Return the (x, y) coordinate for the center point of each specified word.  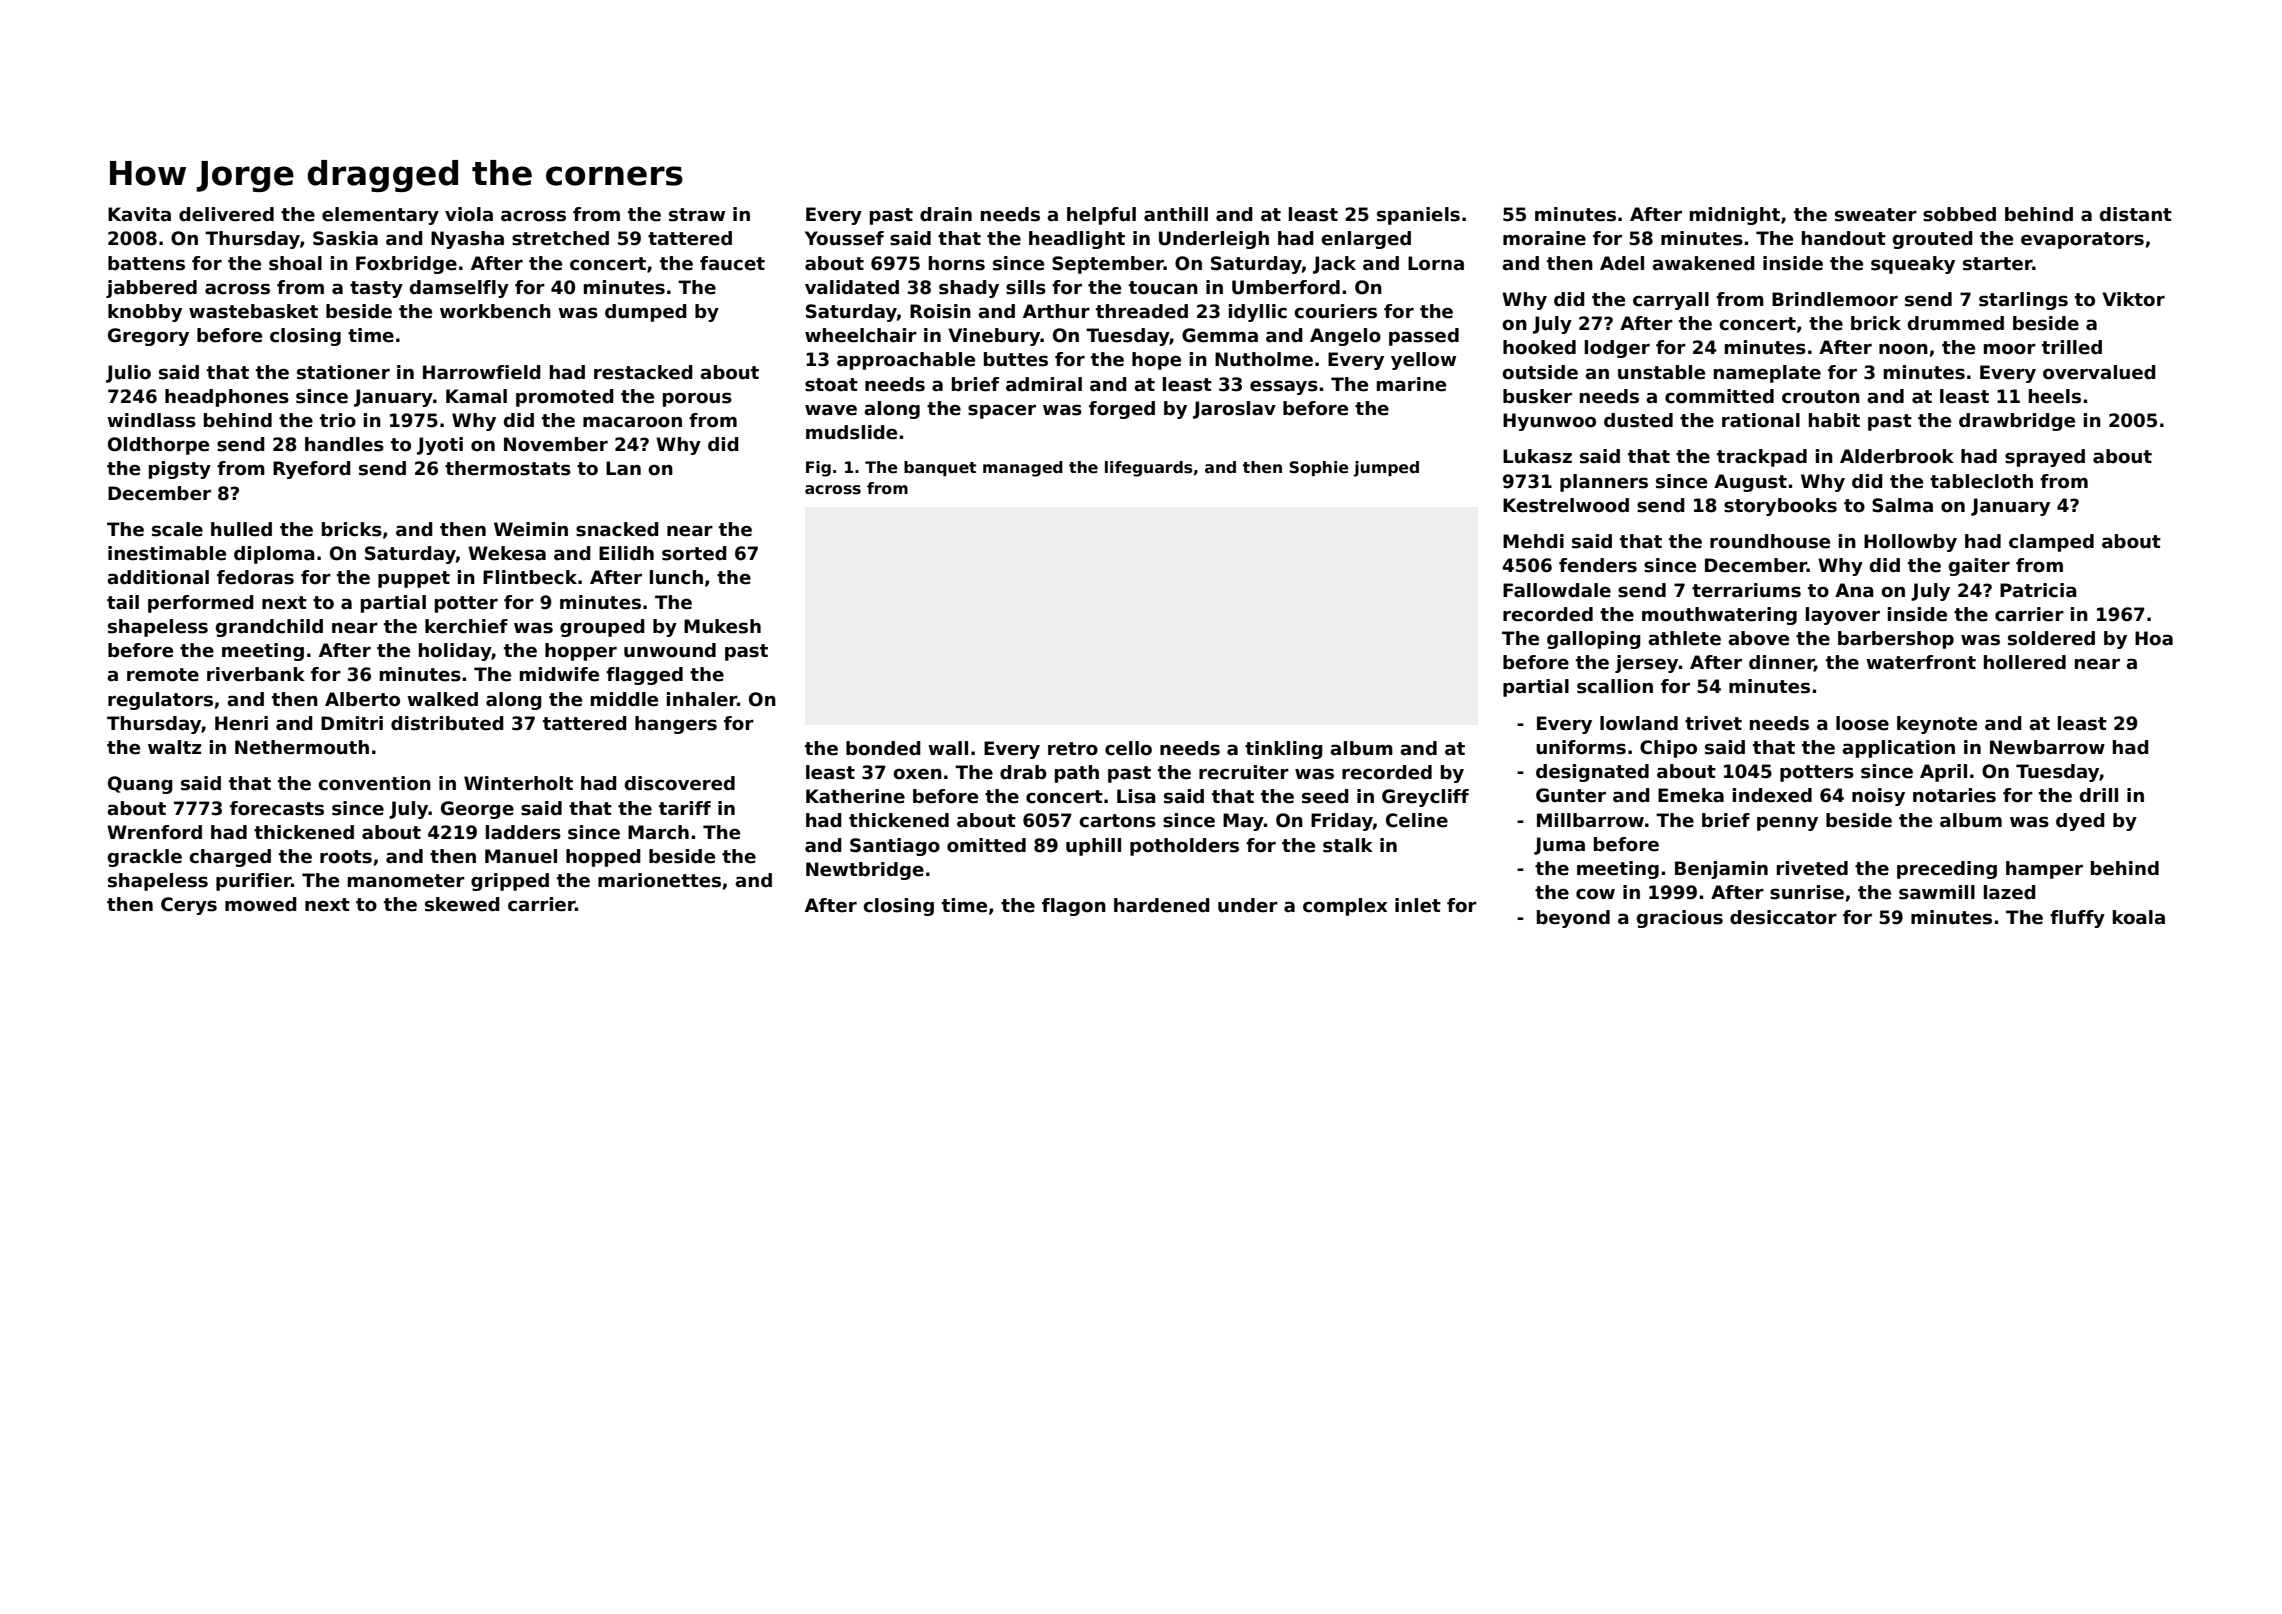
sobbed (1959, 214)
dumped (646, 313)
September (1108, 265)
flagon (1074, 907)
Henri (241, 723)
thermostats (508, 468)
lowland (1639, 723)
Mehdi (1533, 541)
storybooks (1780, 507)
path (1077, 774)
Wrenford (154, 832)
